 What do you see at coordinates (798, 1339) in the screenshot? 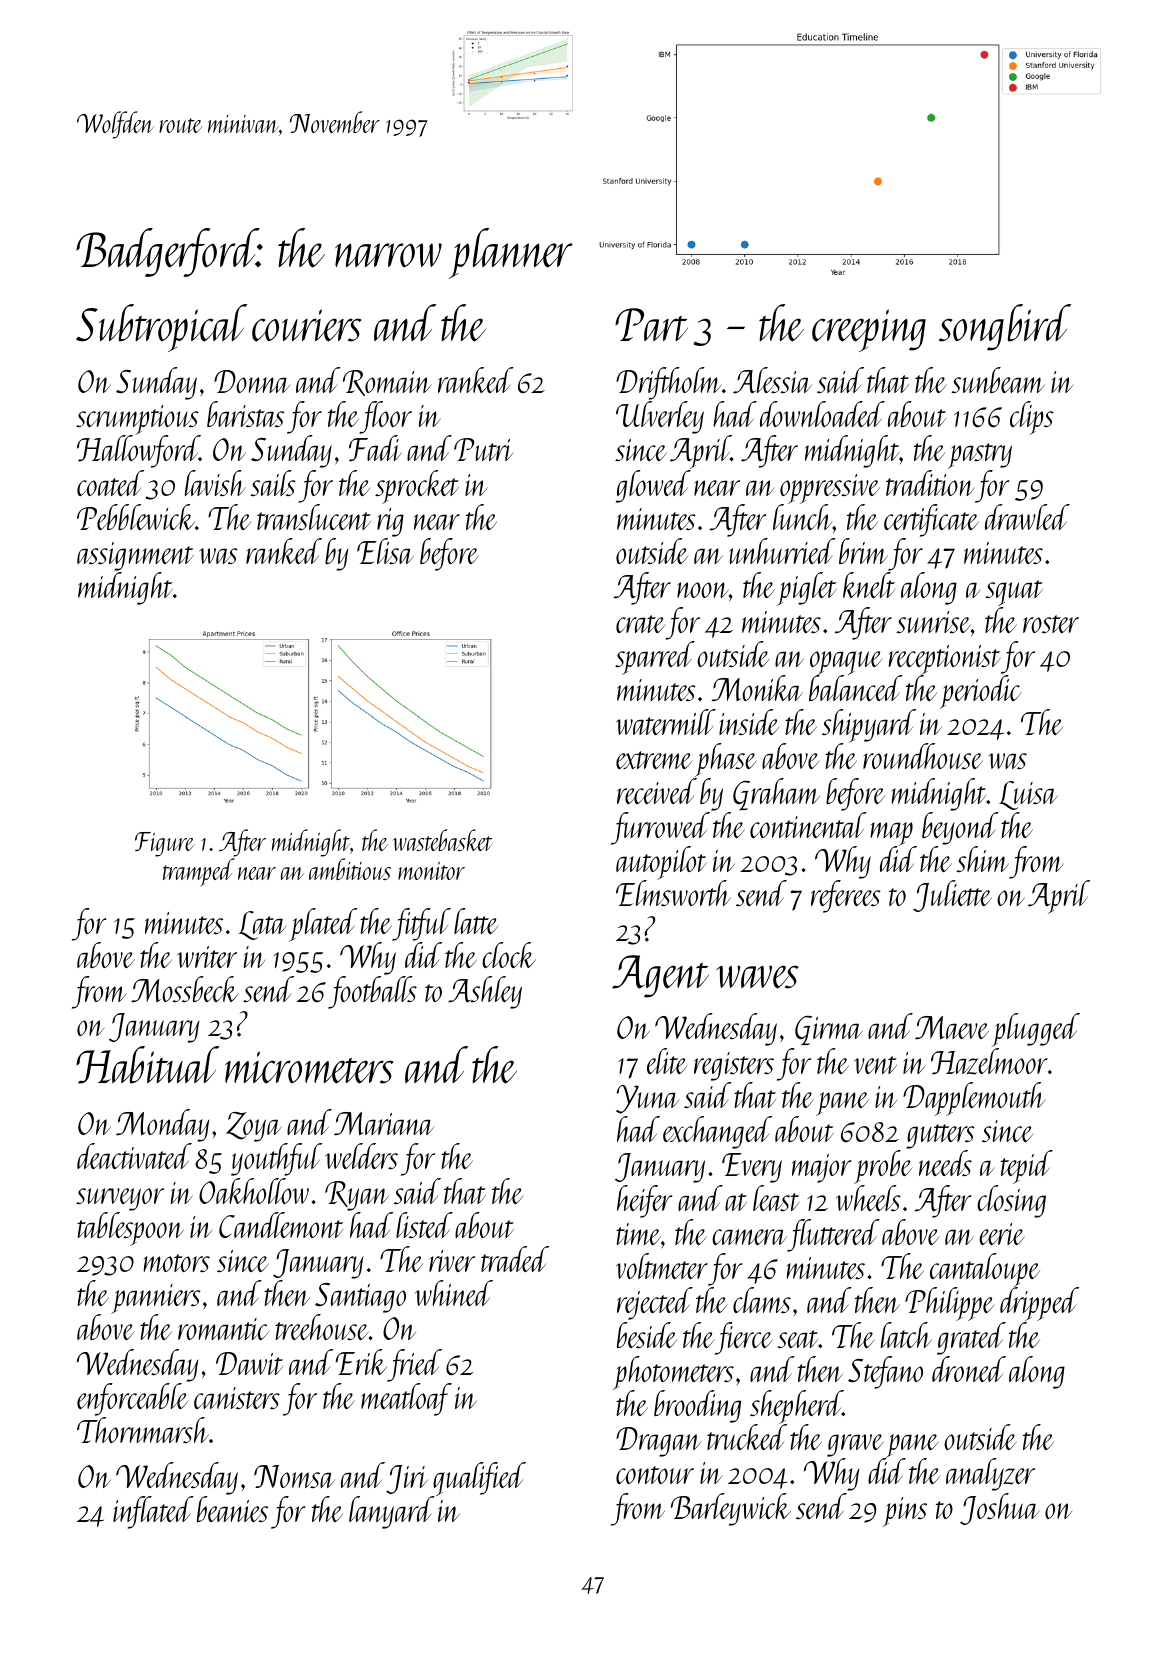
I see `seat` at bounding box center [798, 1339].
